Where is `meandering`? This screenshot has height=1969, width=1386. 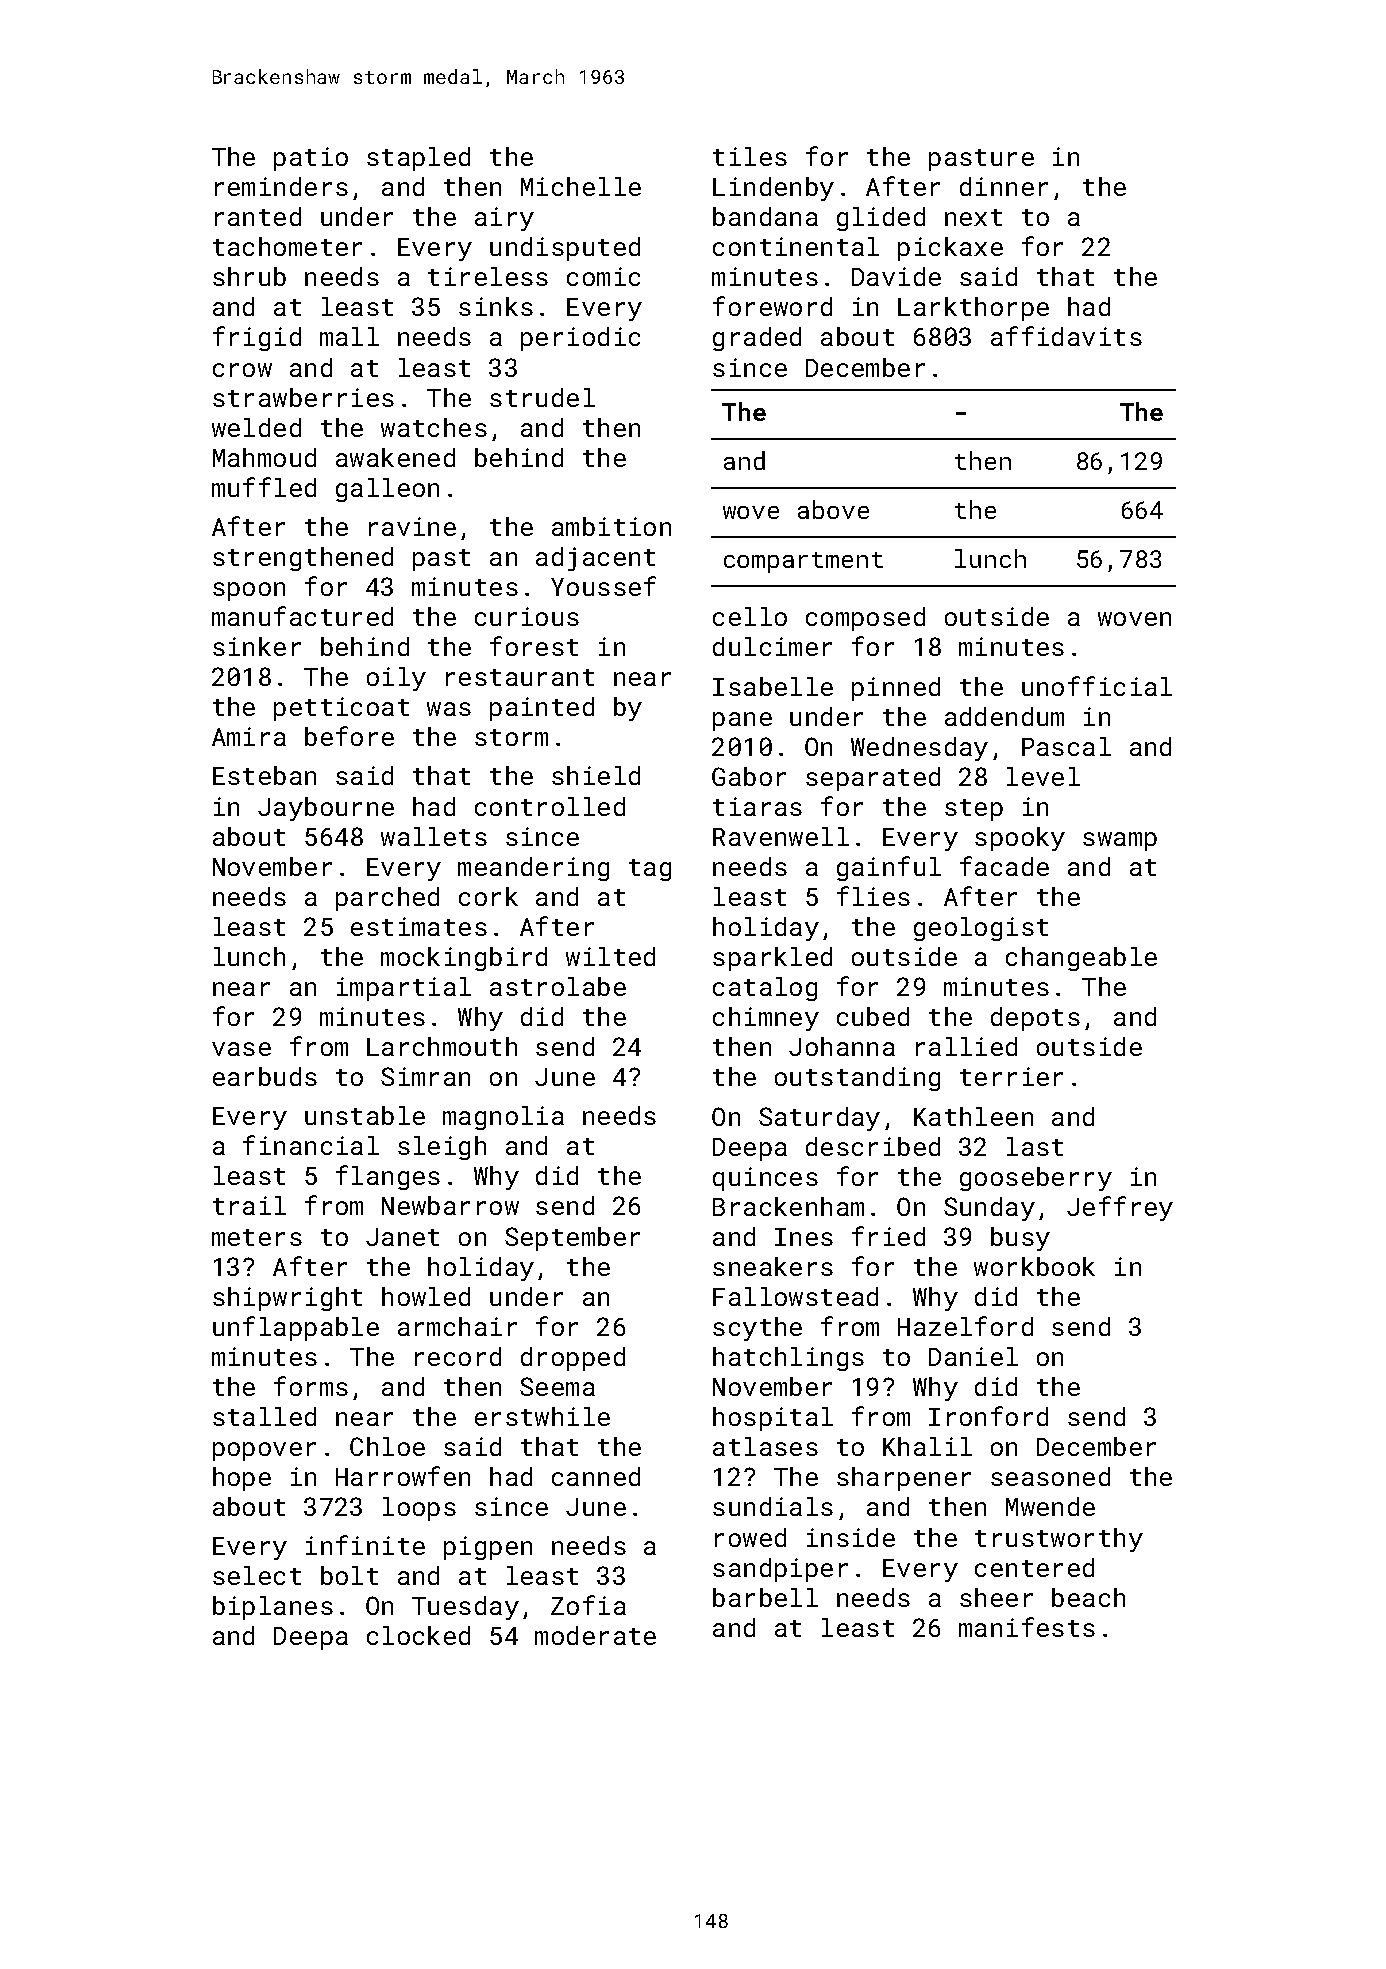 meandering is located at coordinates (533, 869).
